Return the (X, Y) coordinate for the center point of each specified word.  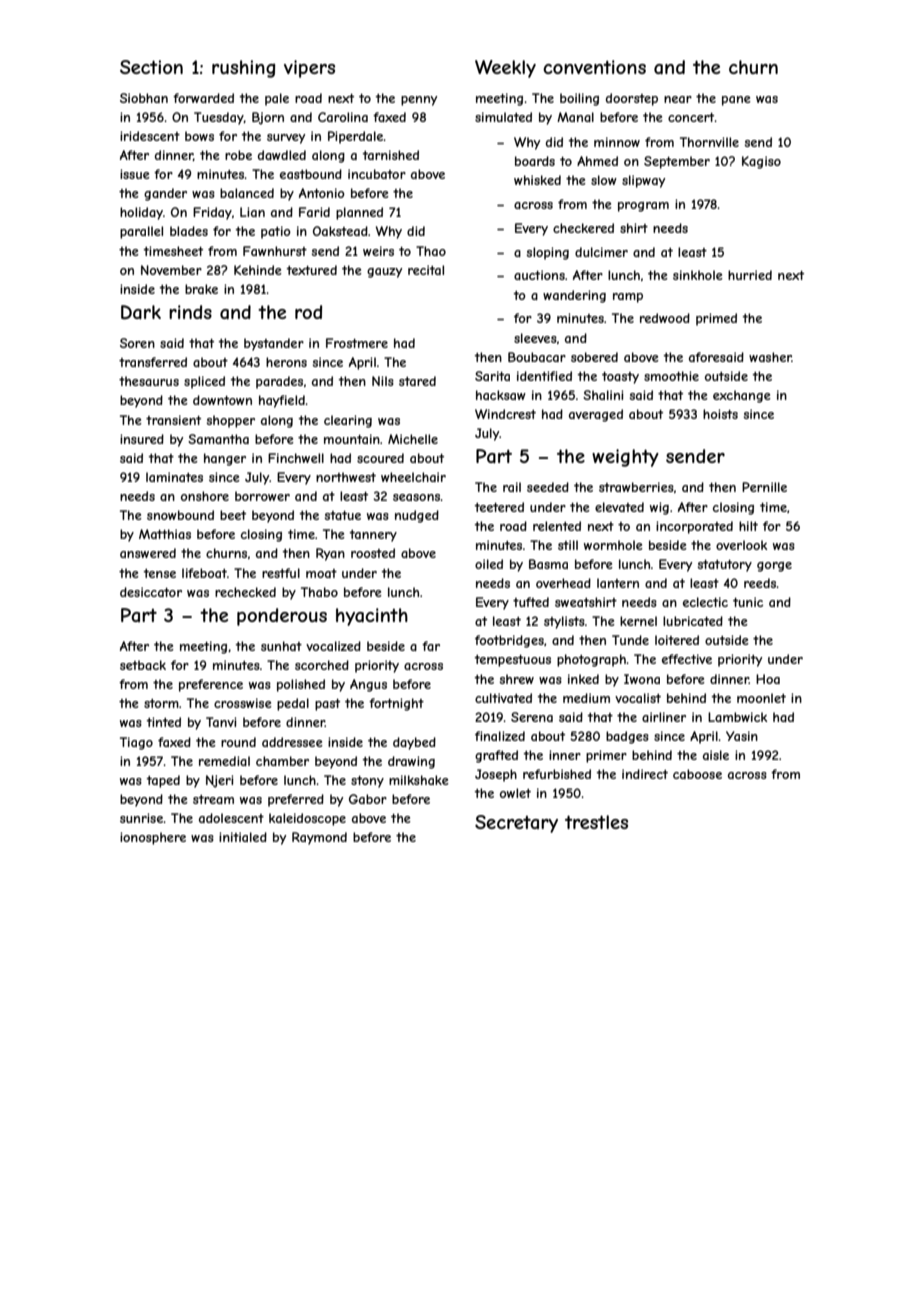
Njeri (219, 781)
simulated (503, 117)
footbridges (509, 641)
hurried (750, 275)
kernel (638, 621)
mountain (352, 439)
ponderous (282, 617)
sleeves (535, 338)
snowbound (180, 515)
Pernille (764, 487)
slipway (643, 181)
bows (199, 136)
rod (308, 312)
